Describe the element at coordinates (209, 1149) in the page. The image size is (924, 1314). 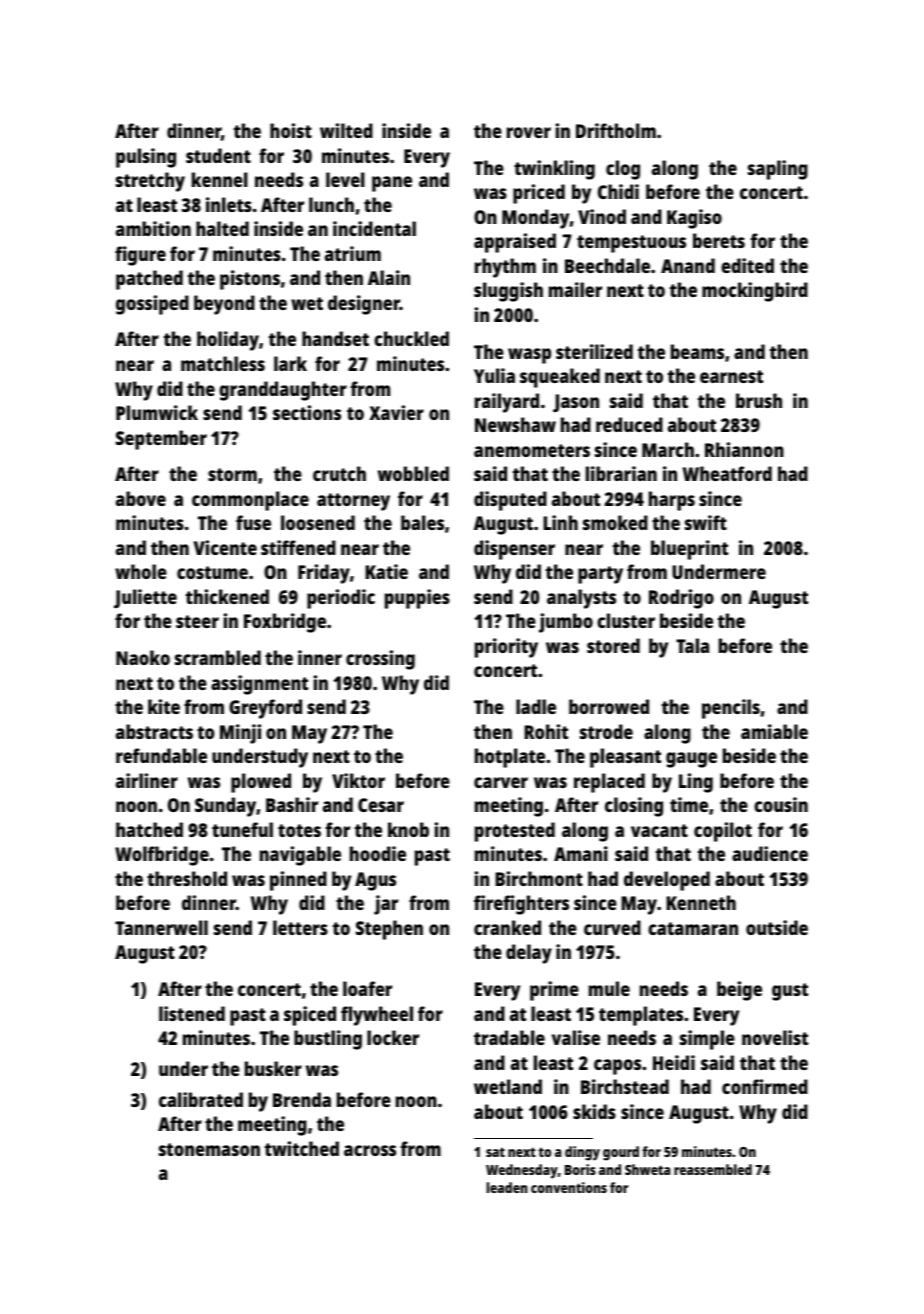
I see `stonemason` at that location.
